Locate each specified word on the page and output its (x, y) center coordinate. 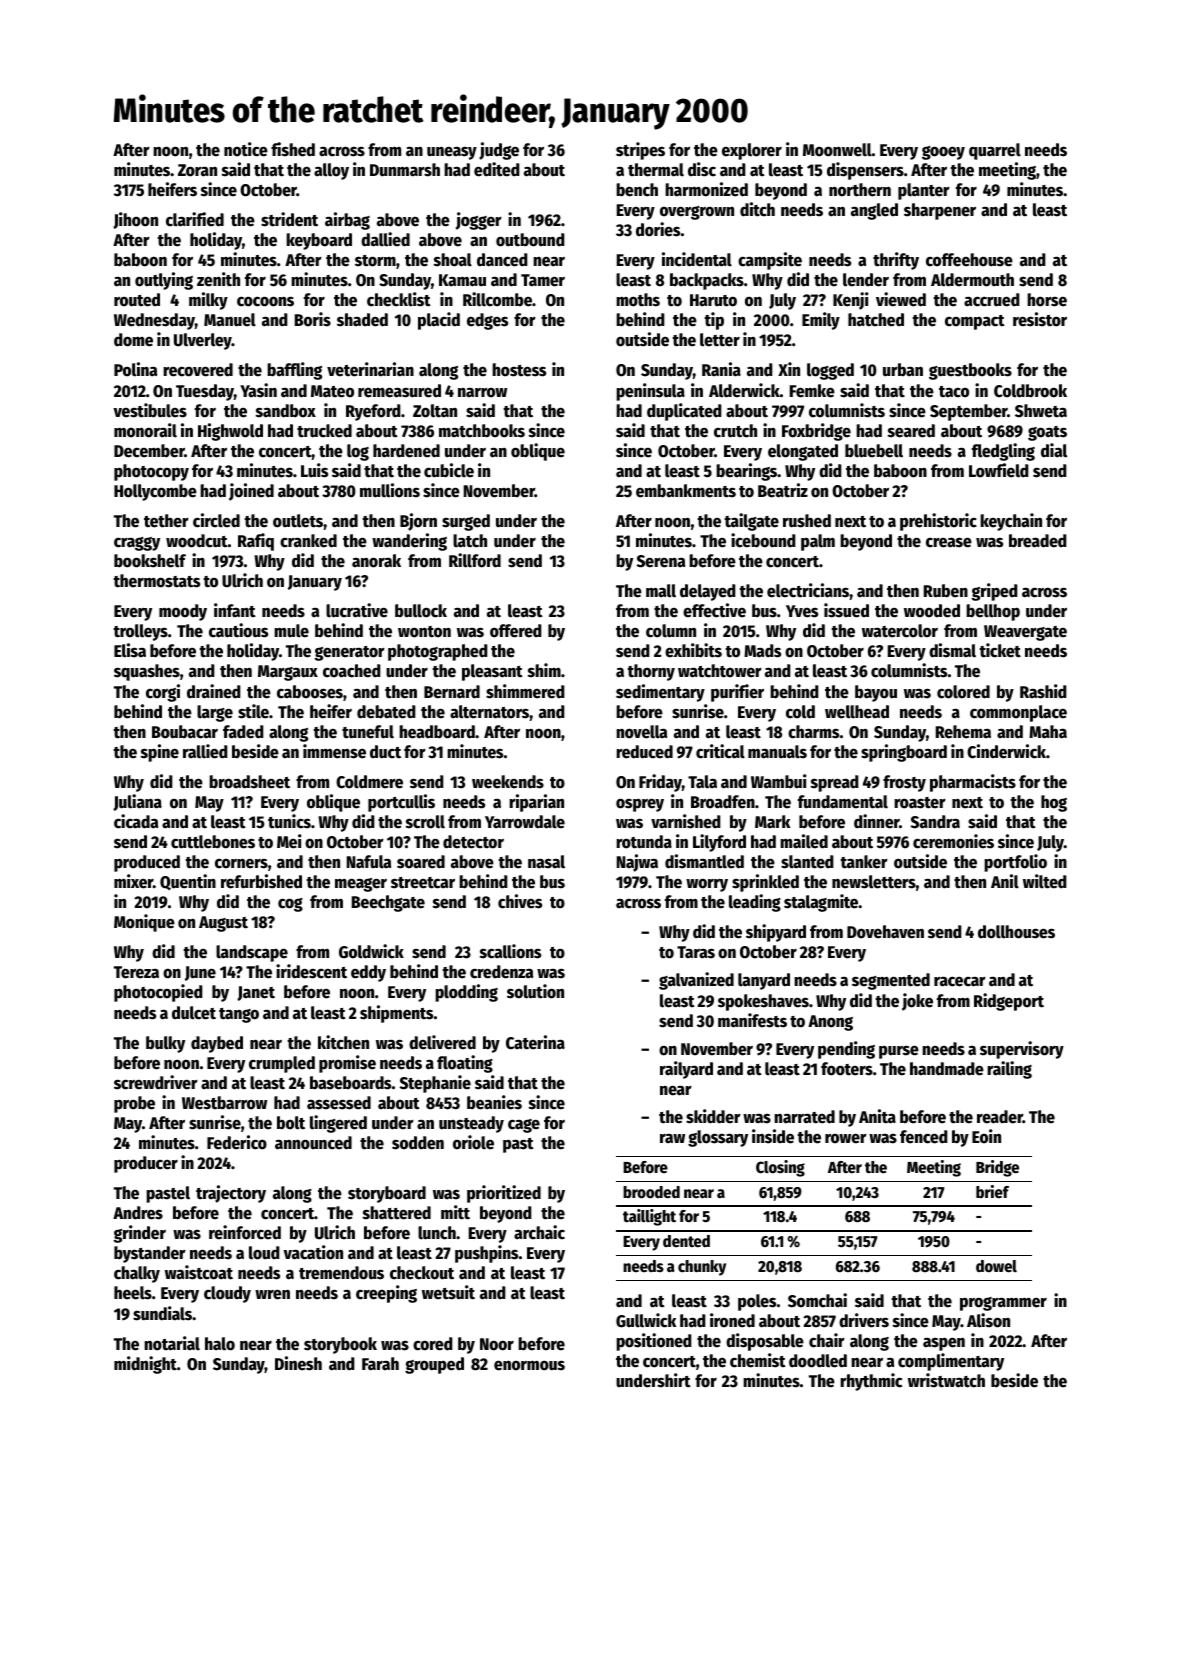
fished (293, 149)
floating (465, 1064)
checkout (422, 1273)
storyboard (387, 1194)
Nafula (369, 862)
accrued (992, 300)
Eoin (986, 1136)
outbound (530, 240)
